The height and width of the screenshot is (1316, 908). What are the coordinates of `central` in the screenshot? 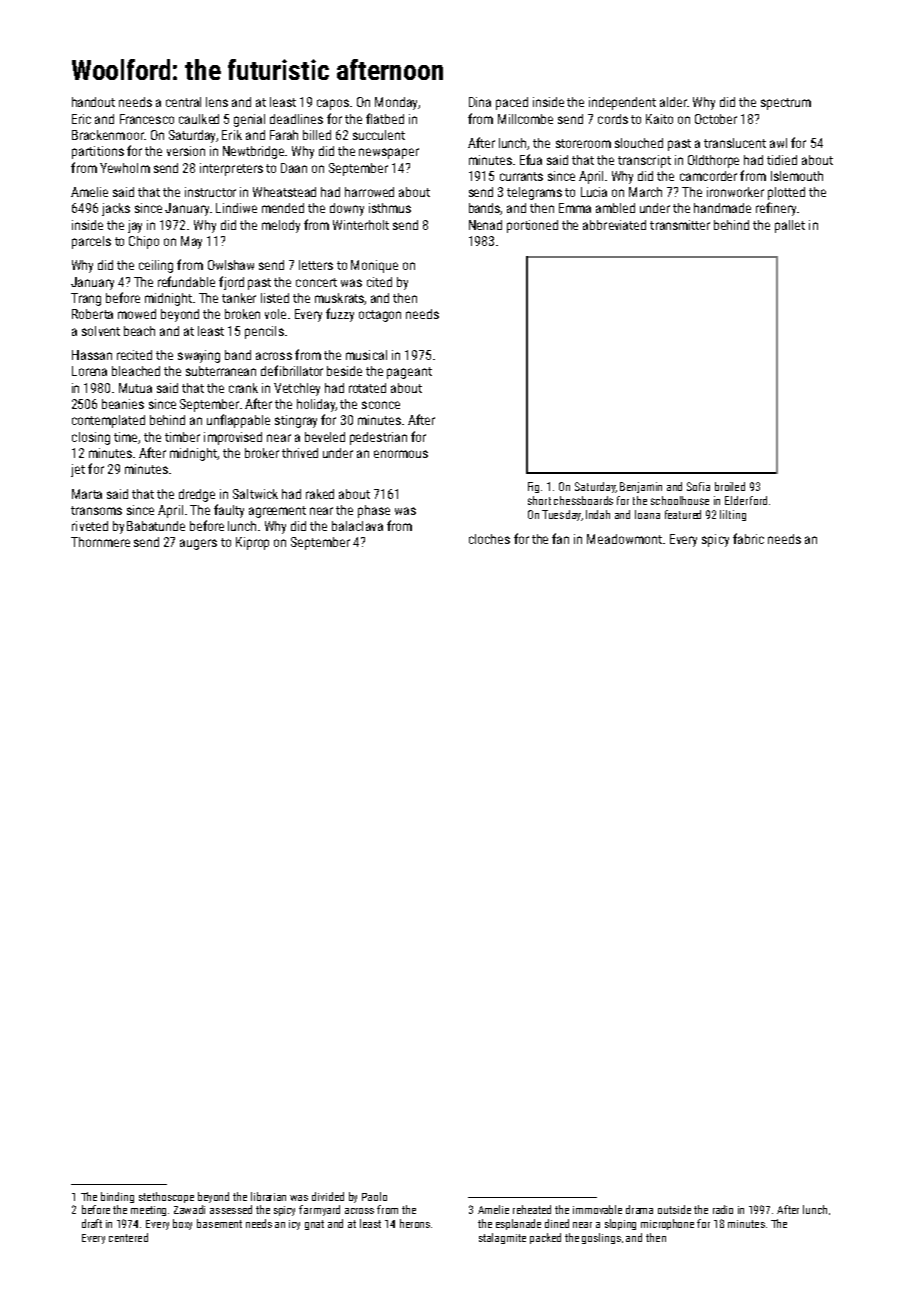 It's located at (183, 102).
